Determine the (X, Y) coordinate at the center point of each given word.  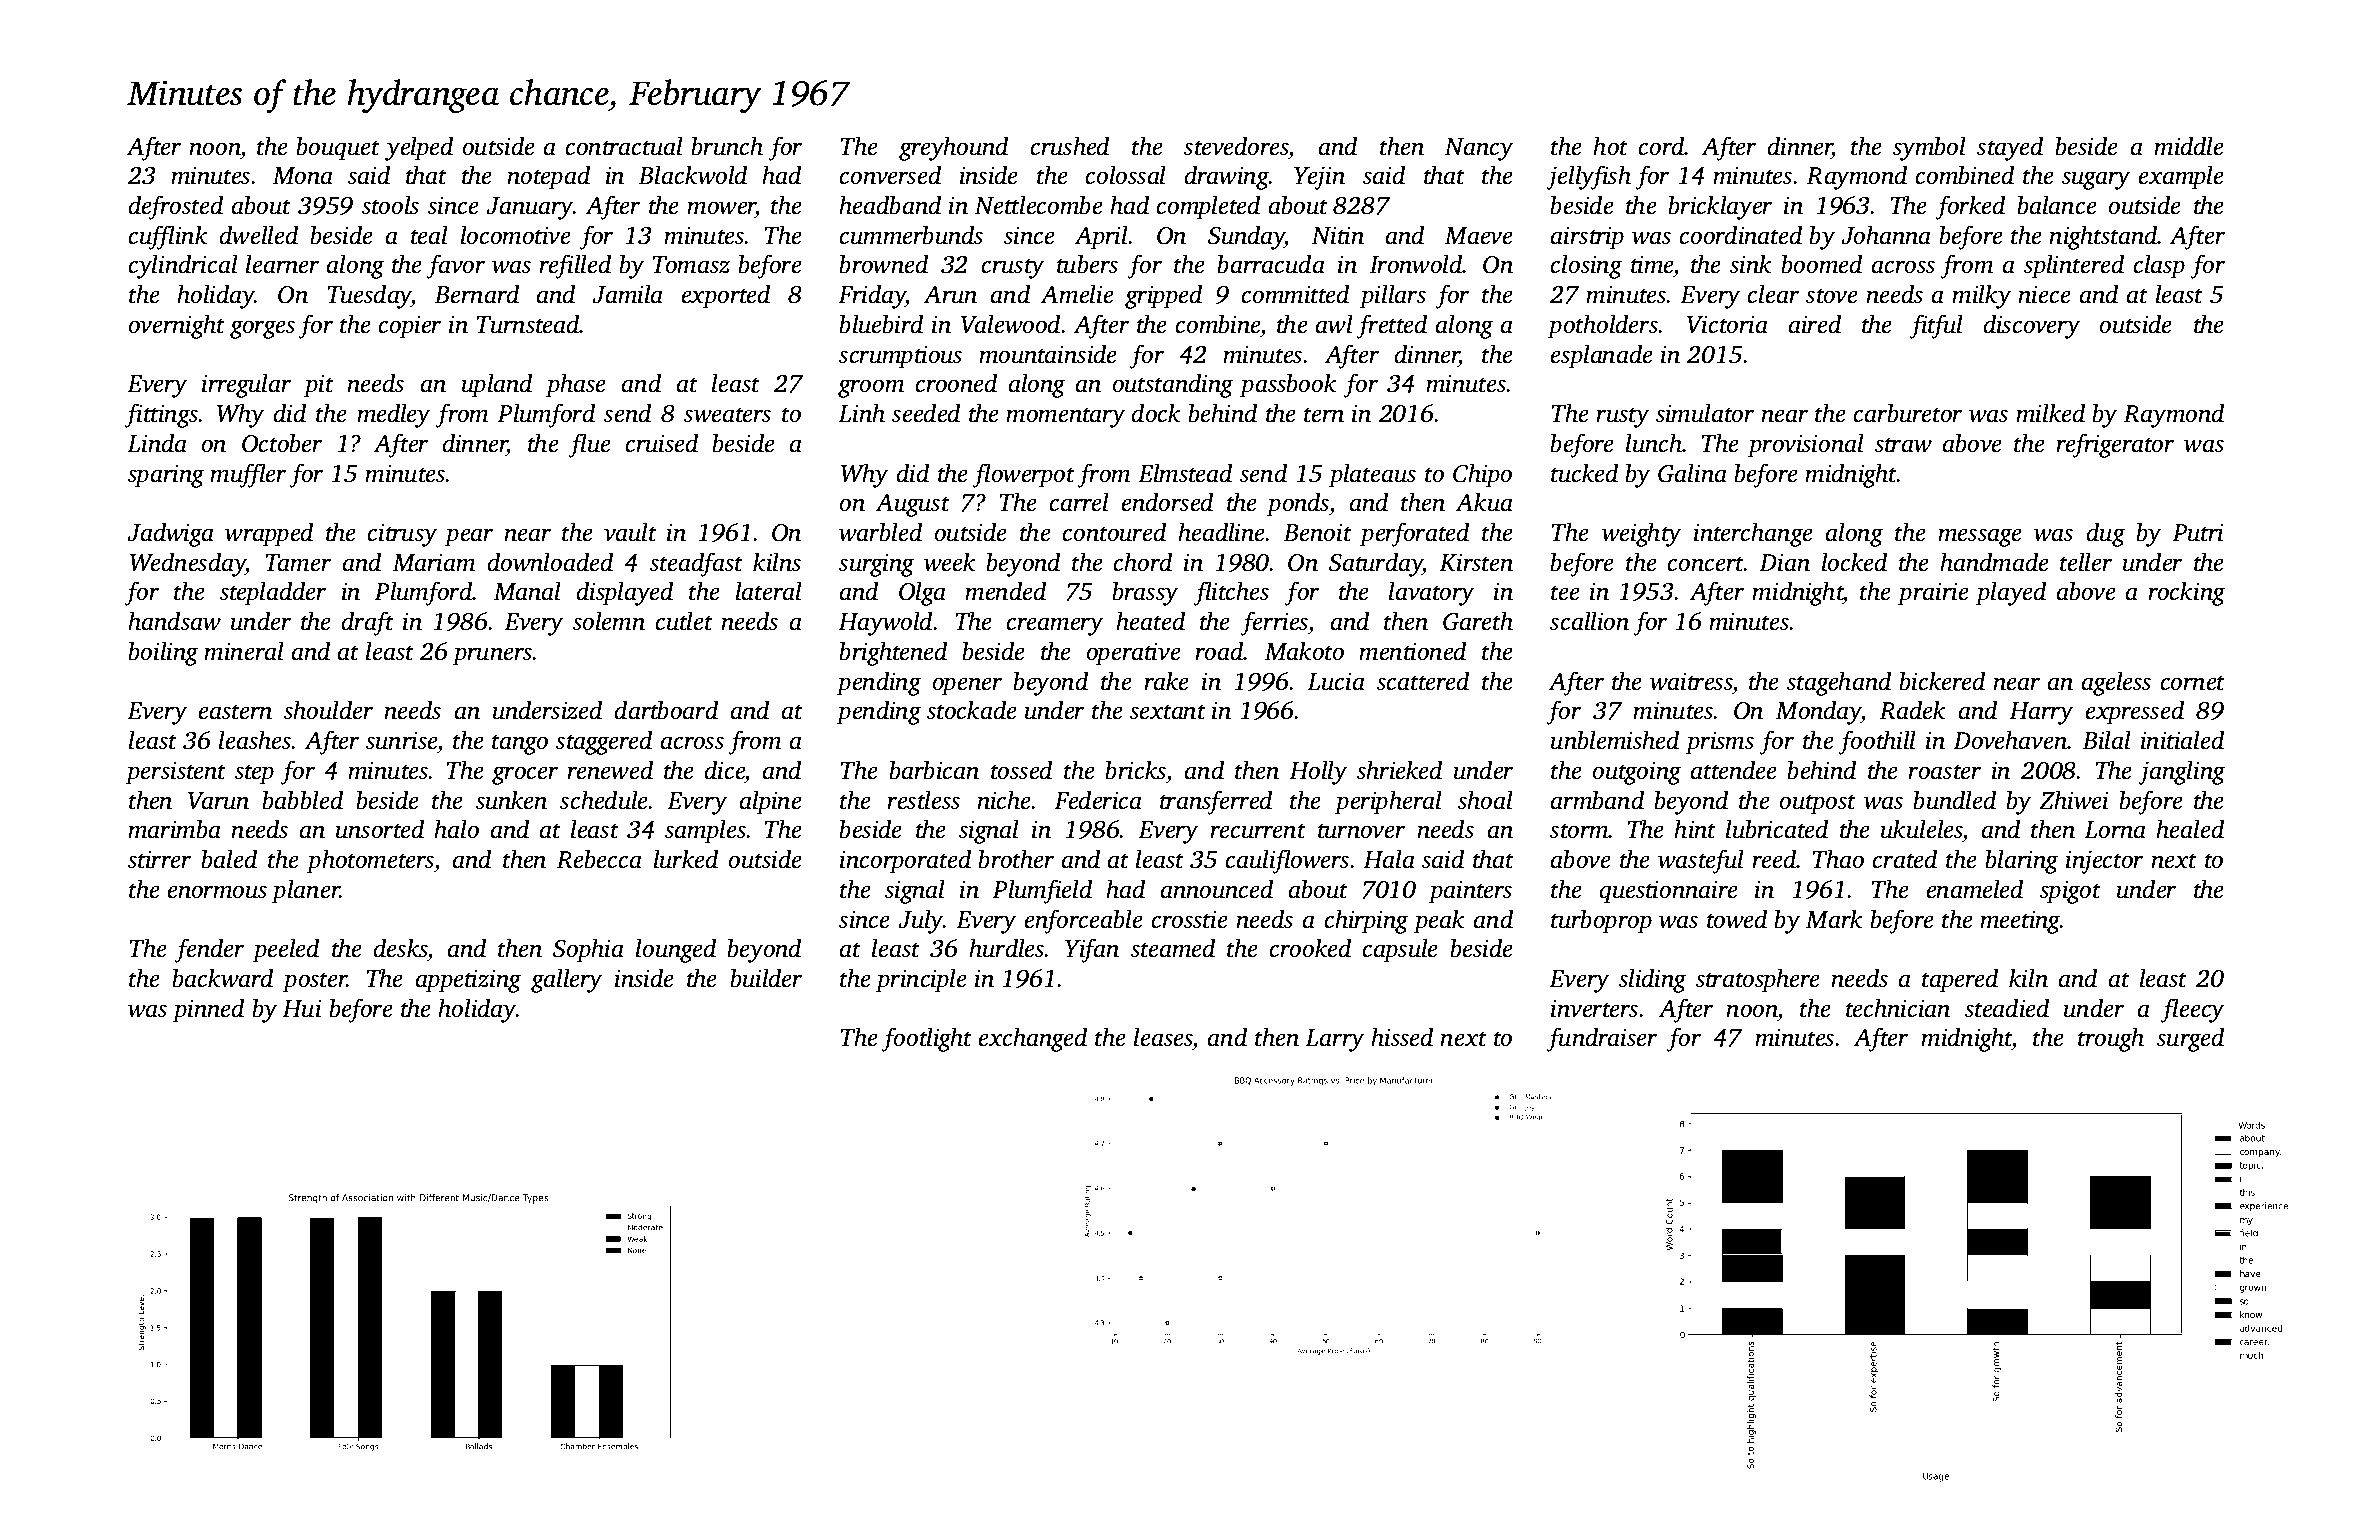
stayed (2010, 148)
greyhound (953, 148)
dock (1156, 413)
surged (2190, 1039)
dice (725, 770)
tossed (1021, 770)
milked (2050, 413)
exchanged (1033, 1039)
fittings (161, 415)
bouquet (338, 148)
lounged (676, 950)
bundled (1954, 800)
